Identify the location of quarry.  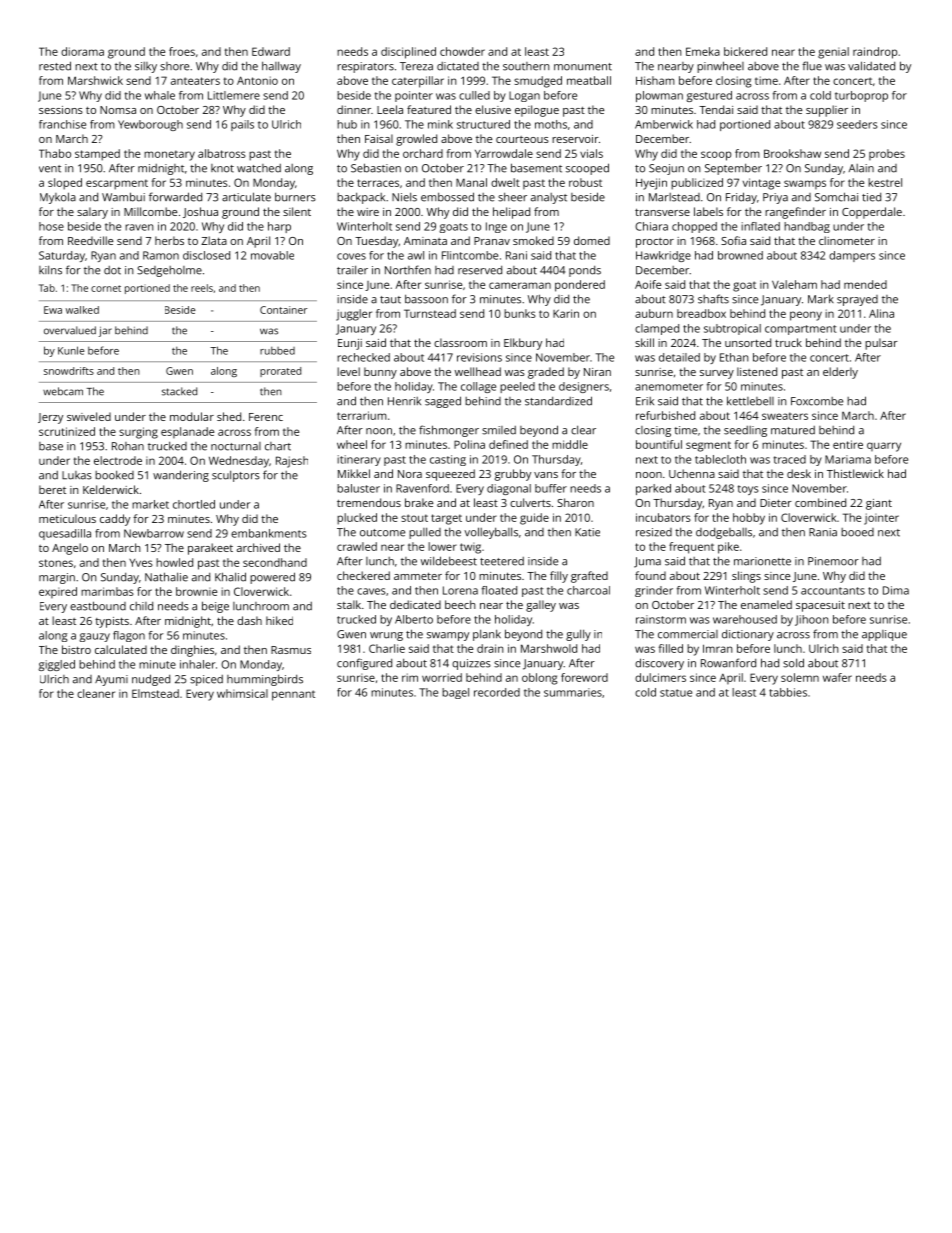
(884, 447).
